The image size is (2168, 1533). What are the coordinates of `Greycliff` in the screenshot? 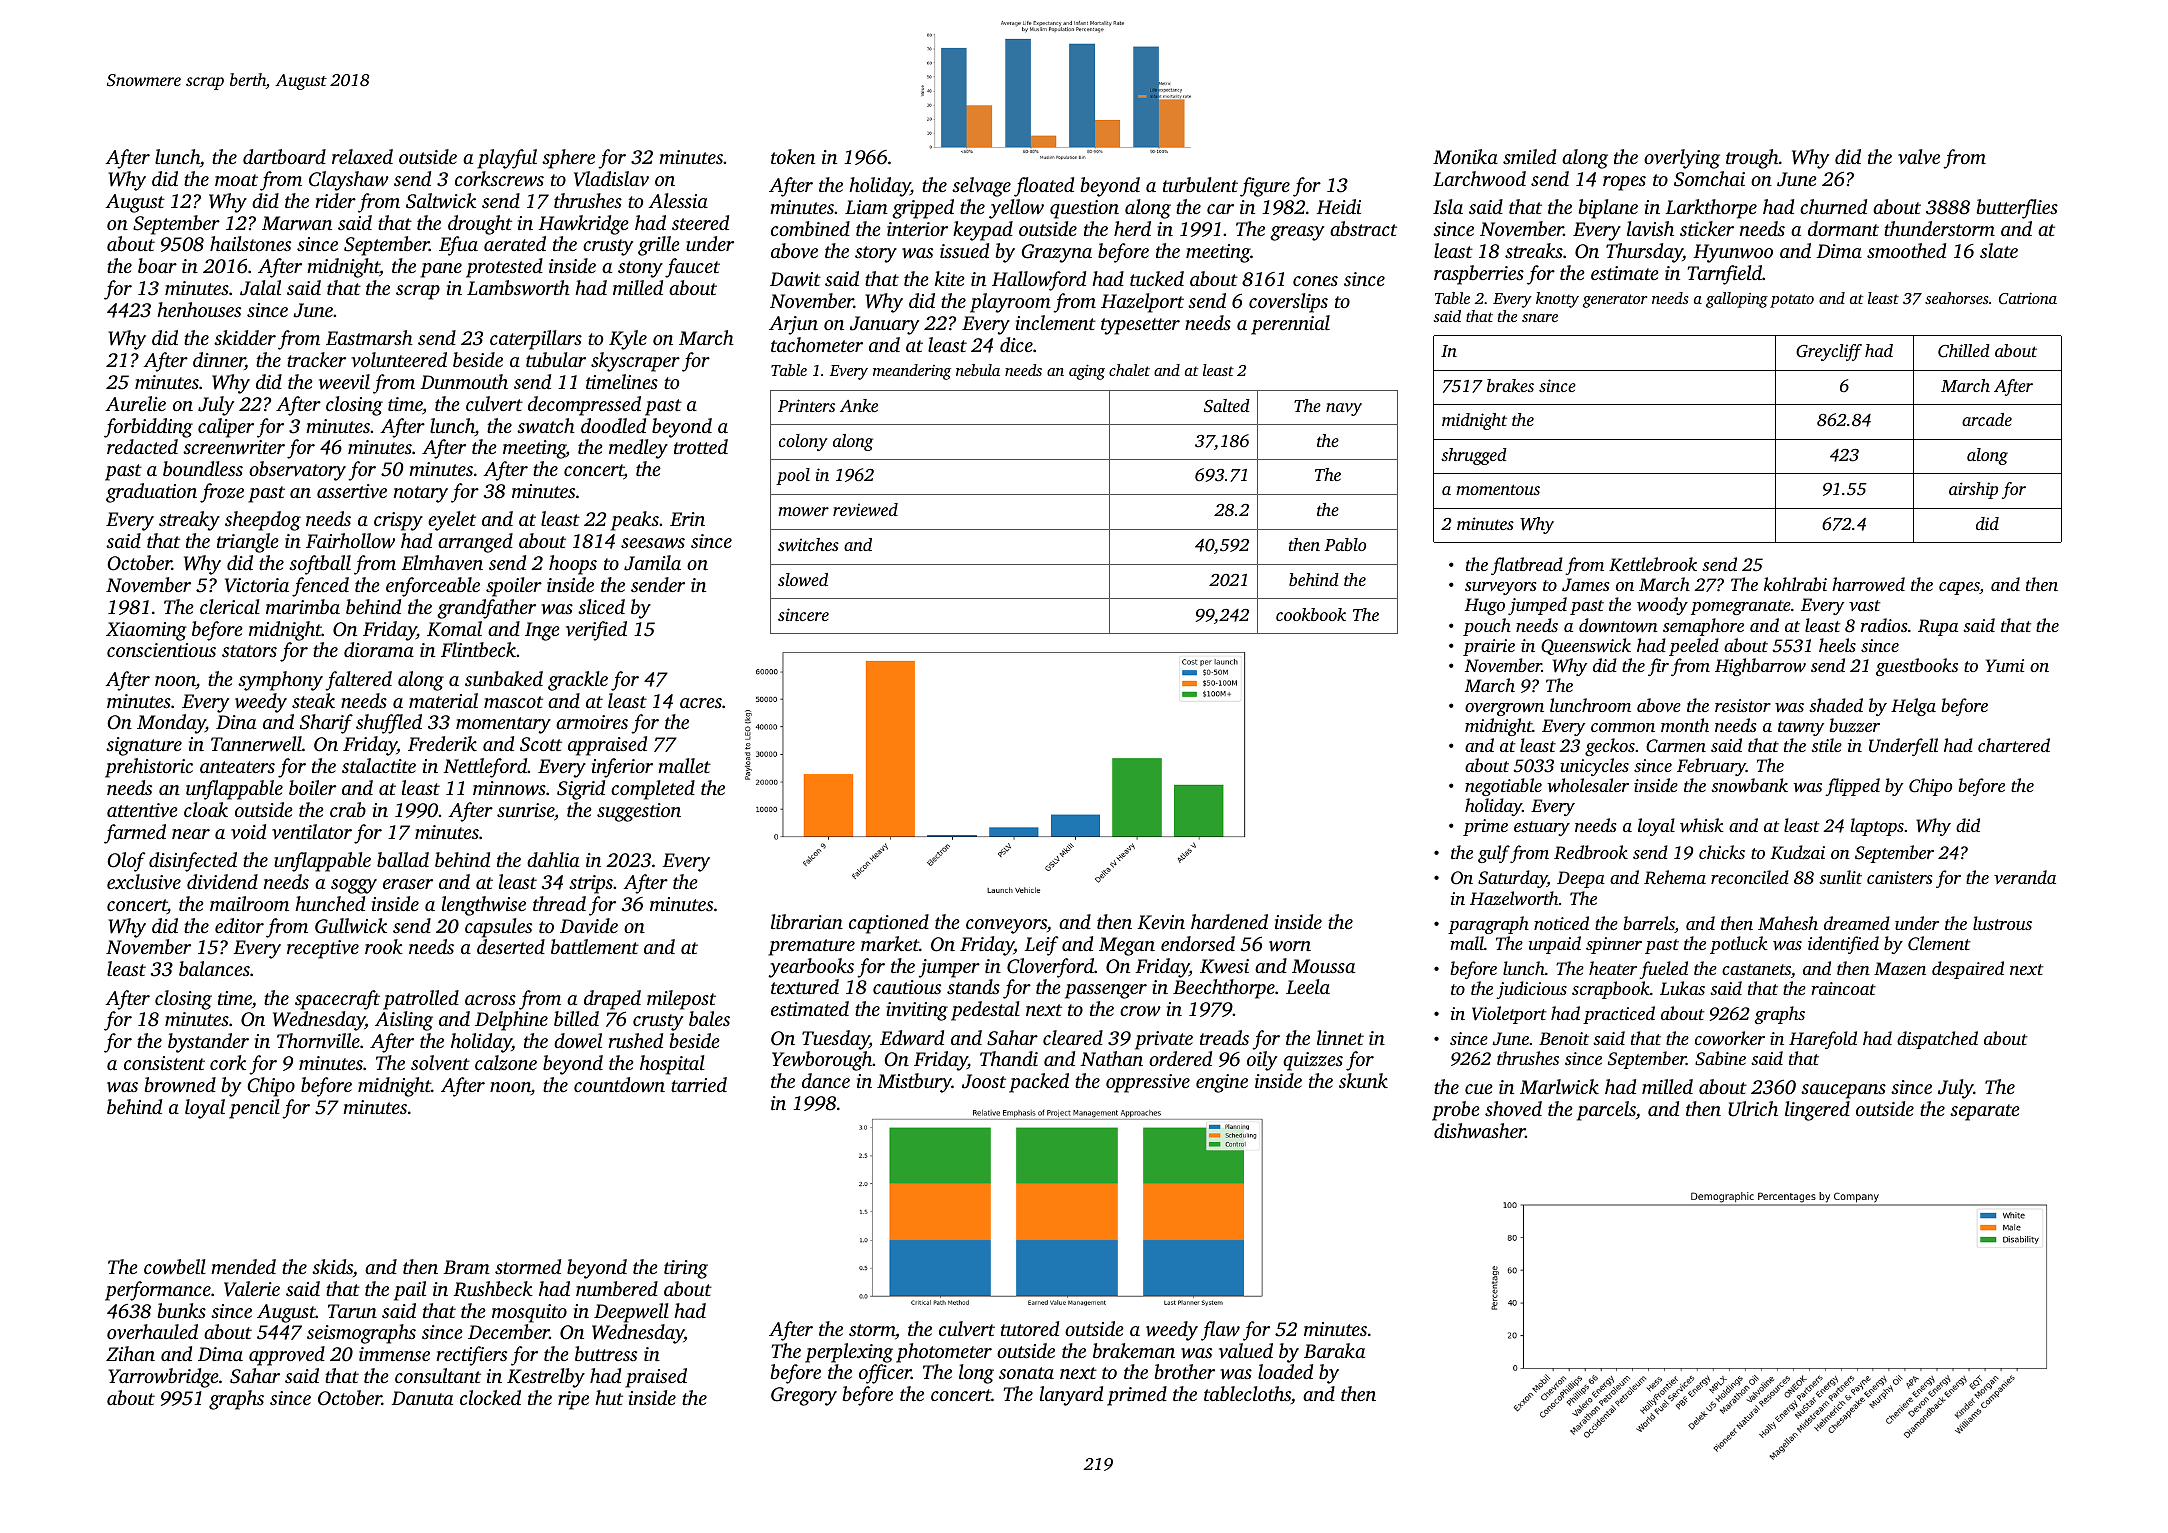 It's located at (1829, 352).
